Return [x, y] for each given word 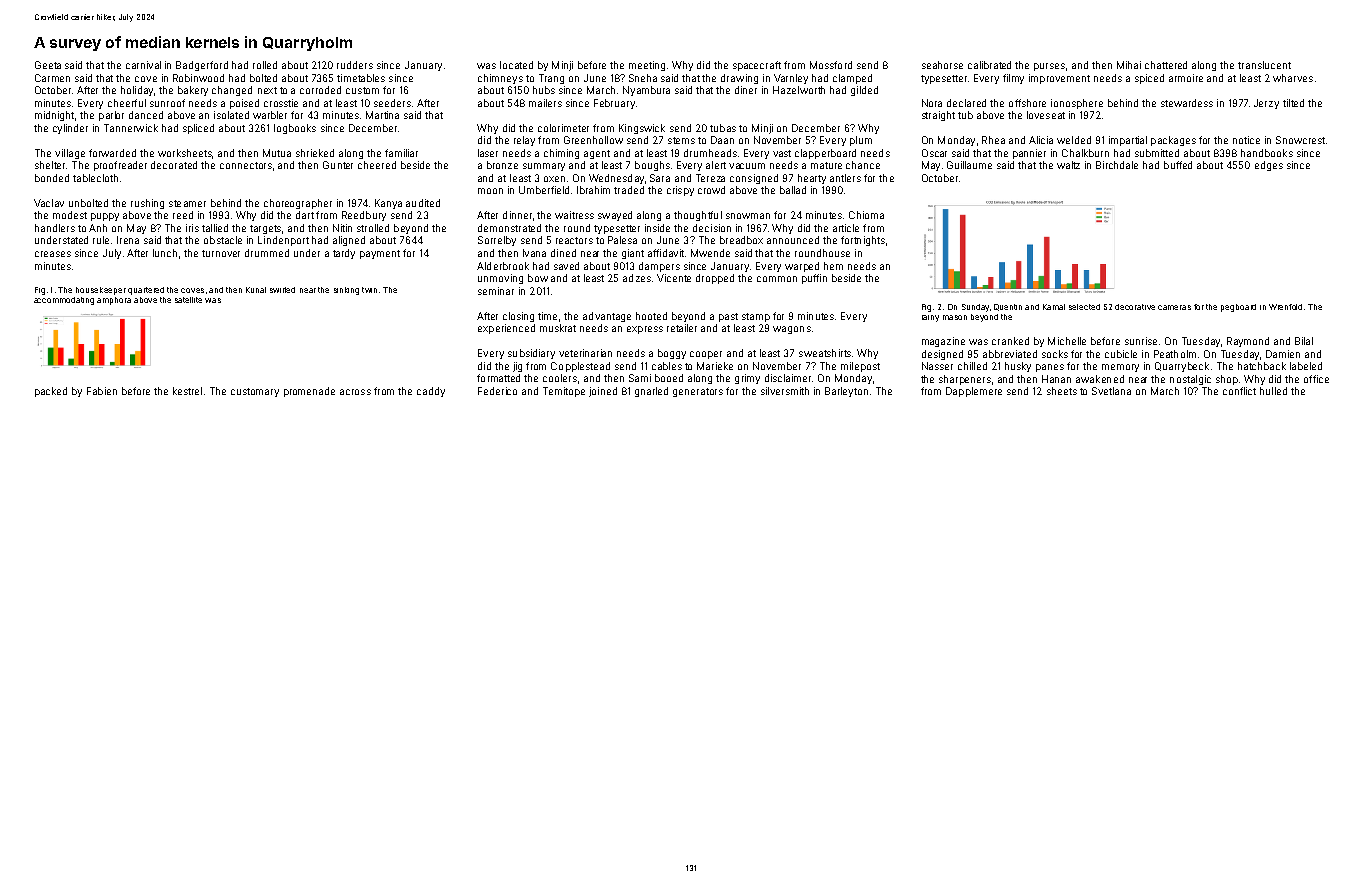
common [777, 279]
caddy [431, 392]
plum [861, 141]
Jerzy [1266, 104]
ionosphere [1077, 104]
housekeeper [101, 291]
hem [833, 266]
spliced [198, 129]
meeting [647, 66]
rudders [355, 65]
